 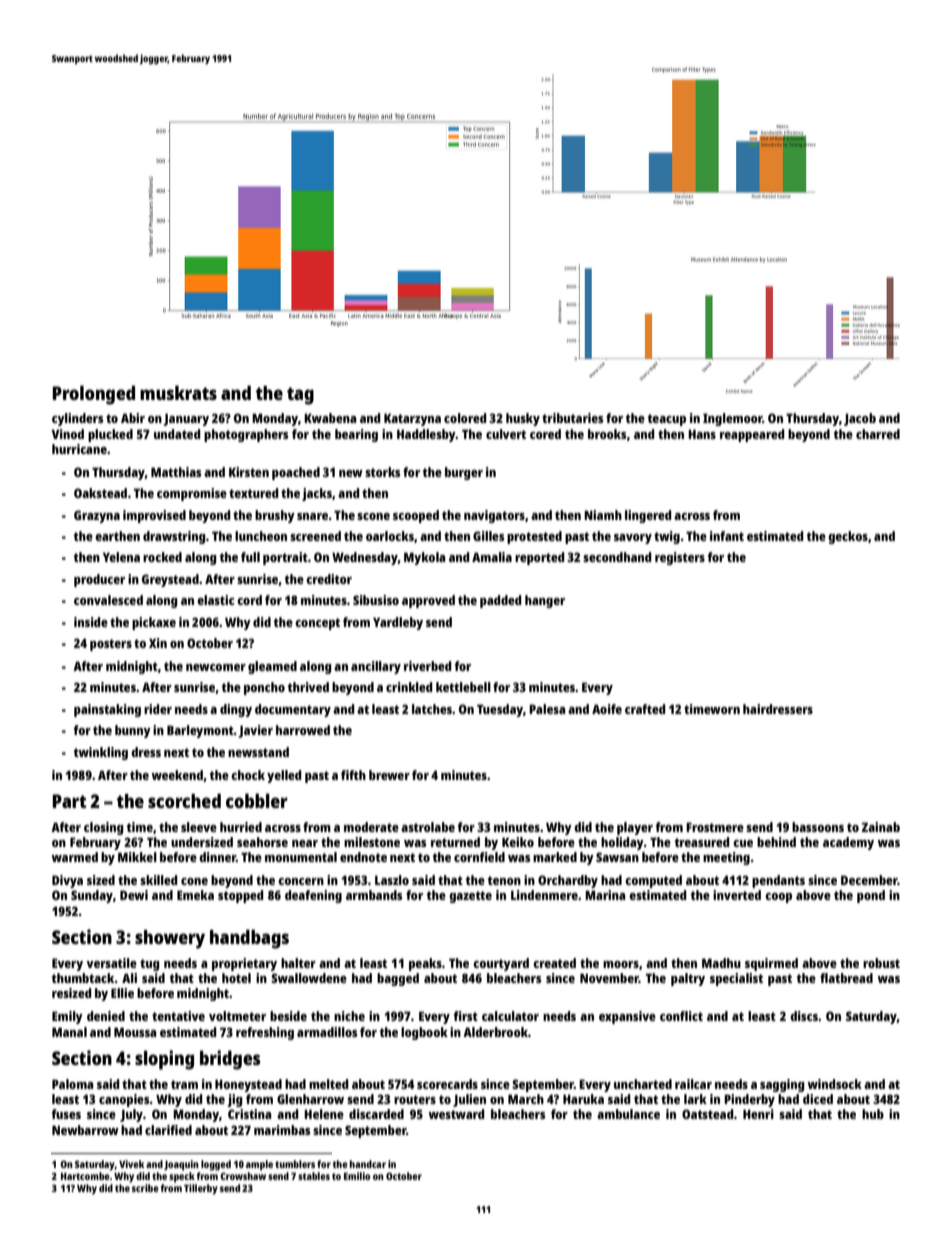 What do you see at coordinates (702, 842) in the document?
I see `treasured` at bounding box center [702, 842].
